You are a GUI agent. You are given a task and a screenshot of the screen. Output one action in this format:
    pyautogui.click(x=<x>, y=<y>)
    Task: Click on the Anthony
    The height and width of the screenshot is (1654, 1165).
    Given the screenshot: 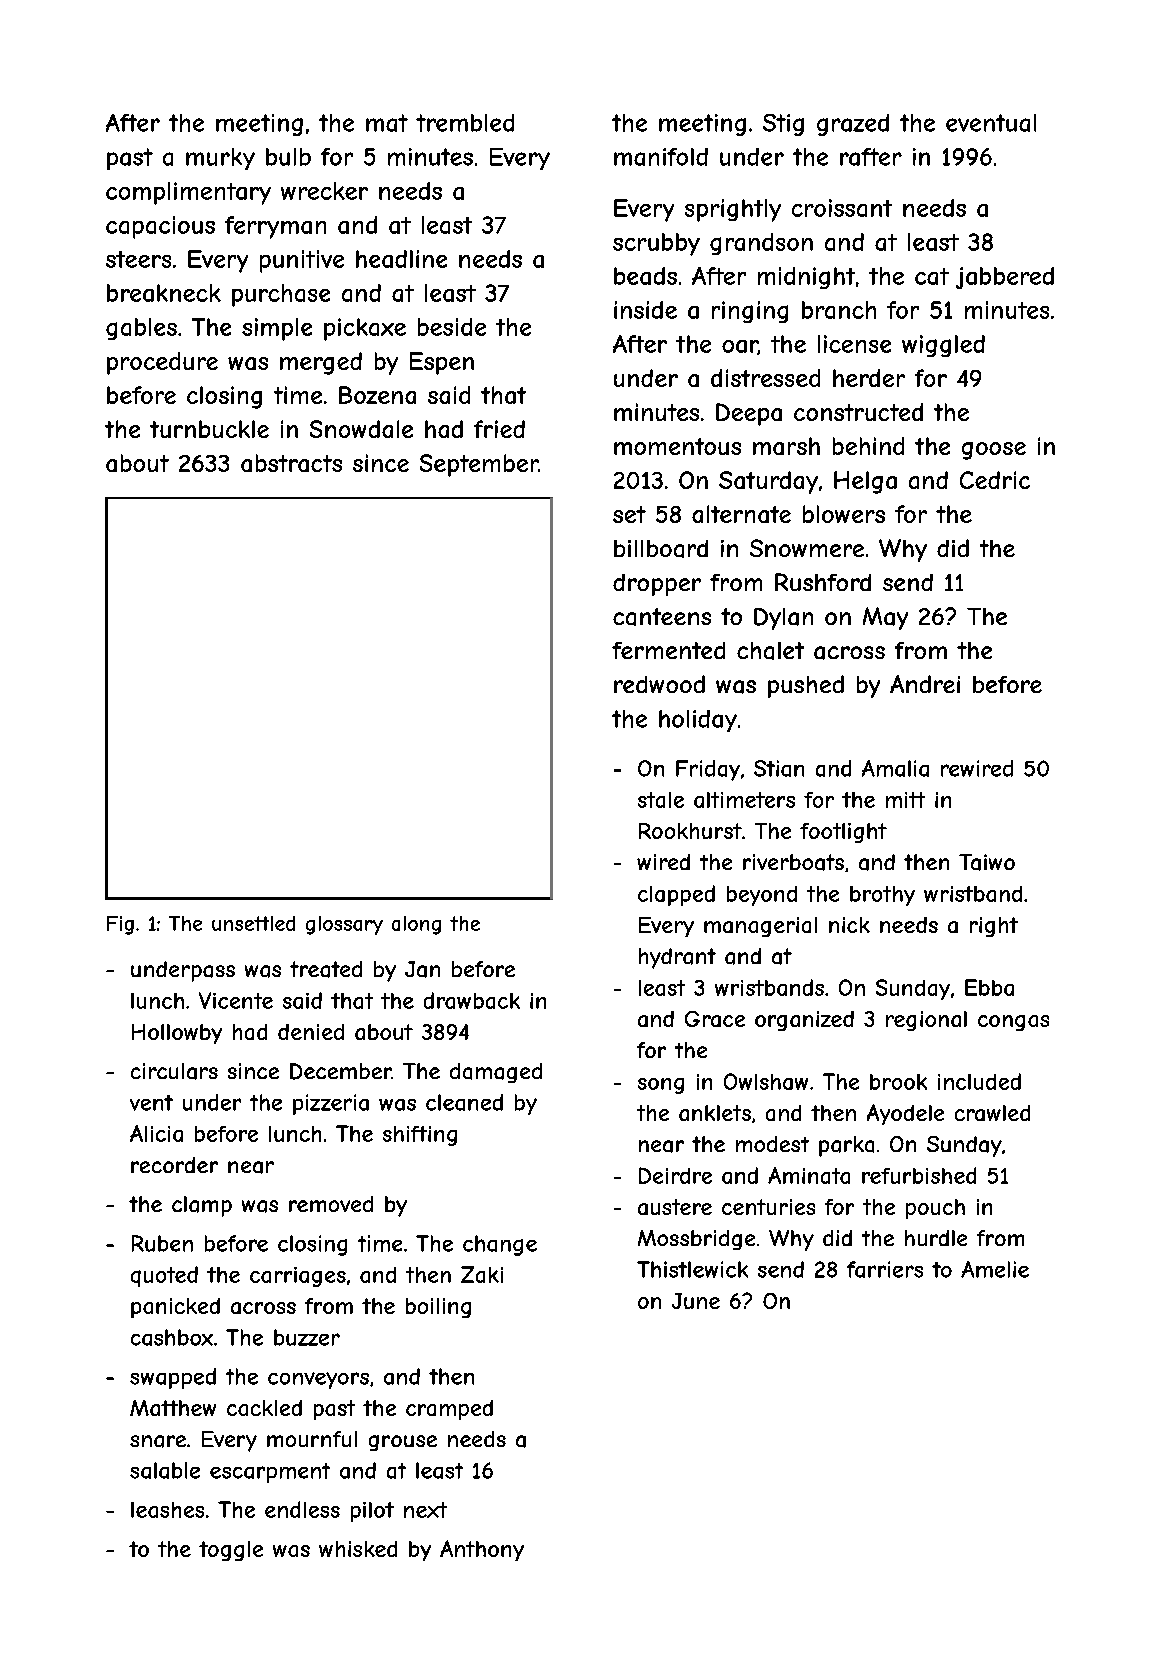 What is the action you would take?
    pyautogui.click(x=482, y=1550)
